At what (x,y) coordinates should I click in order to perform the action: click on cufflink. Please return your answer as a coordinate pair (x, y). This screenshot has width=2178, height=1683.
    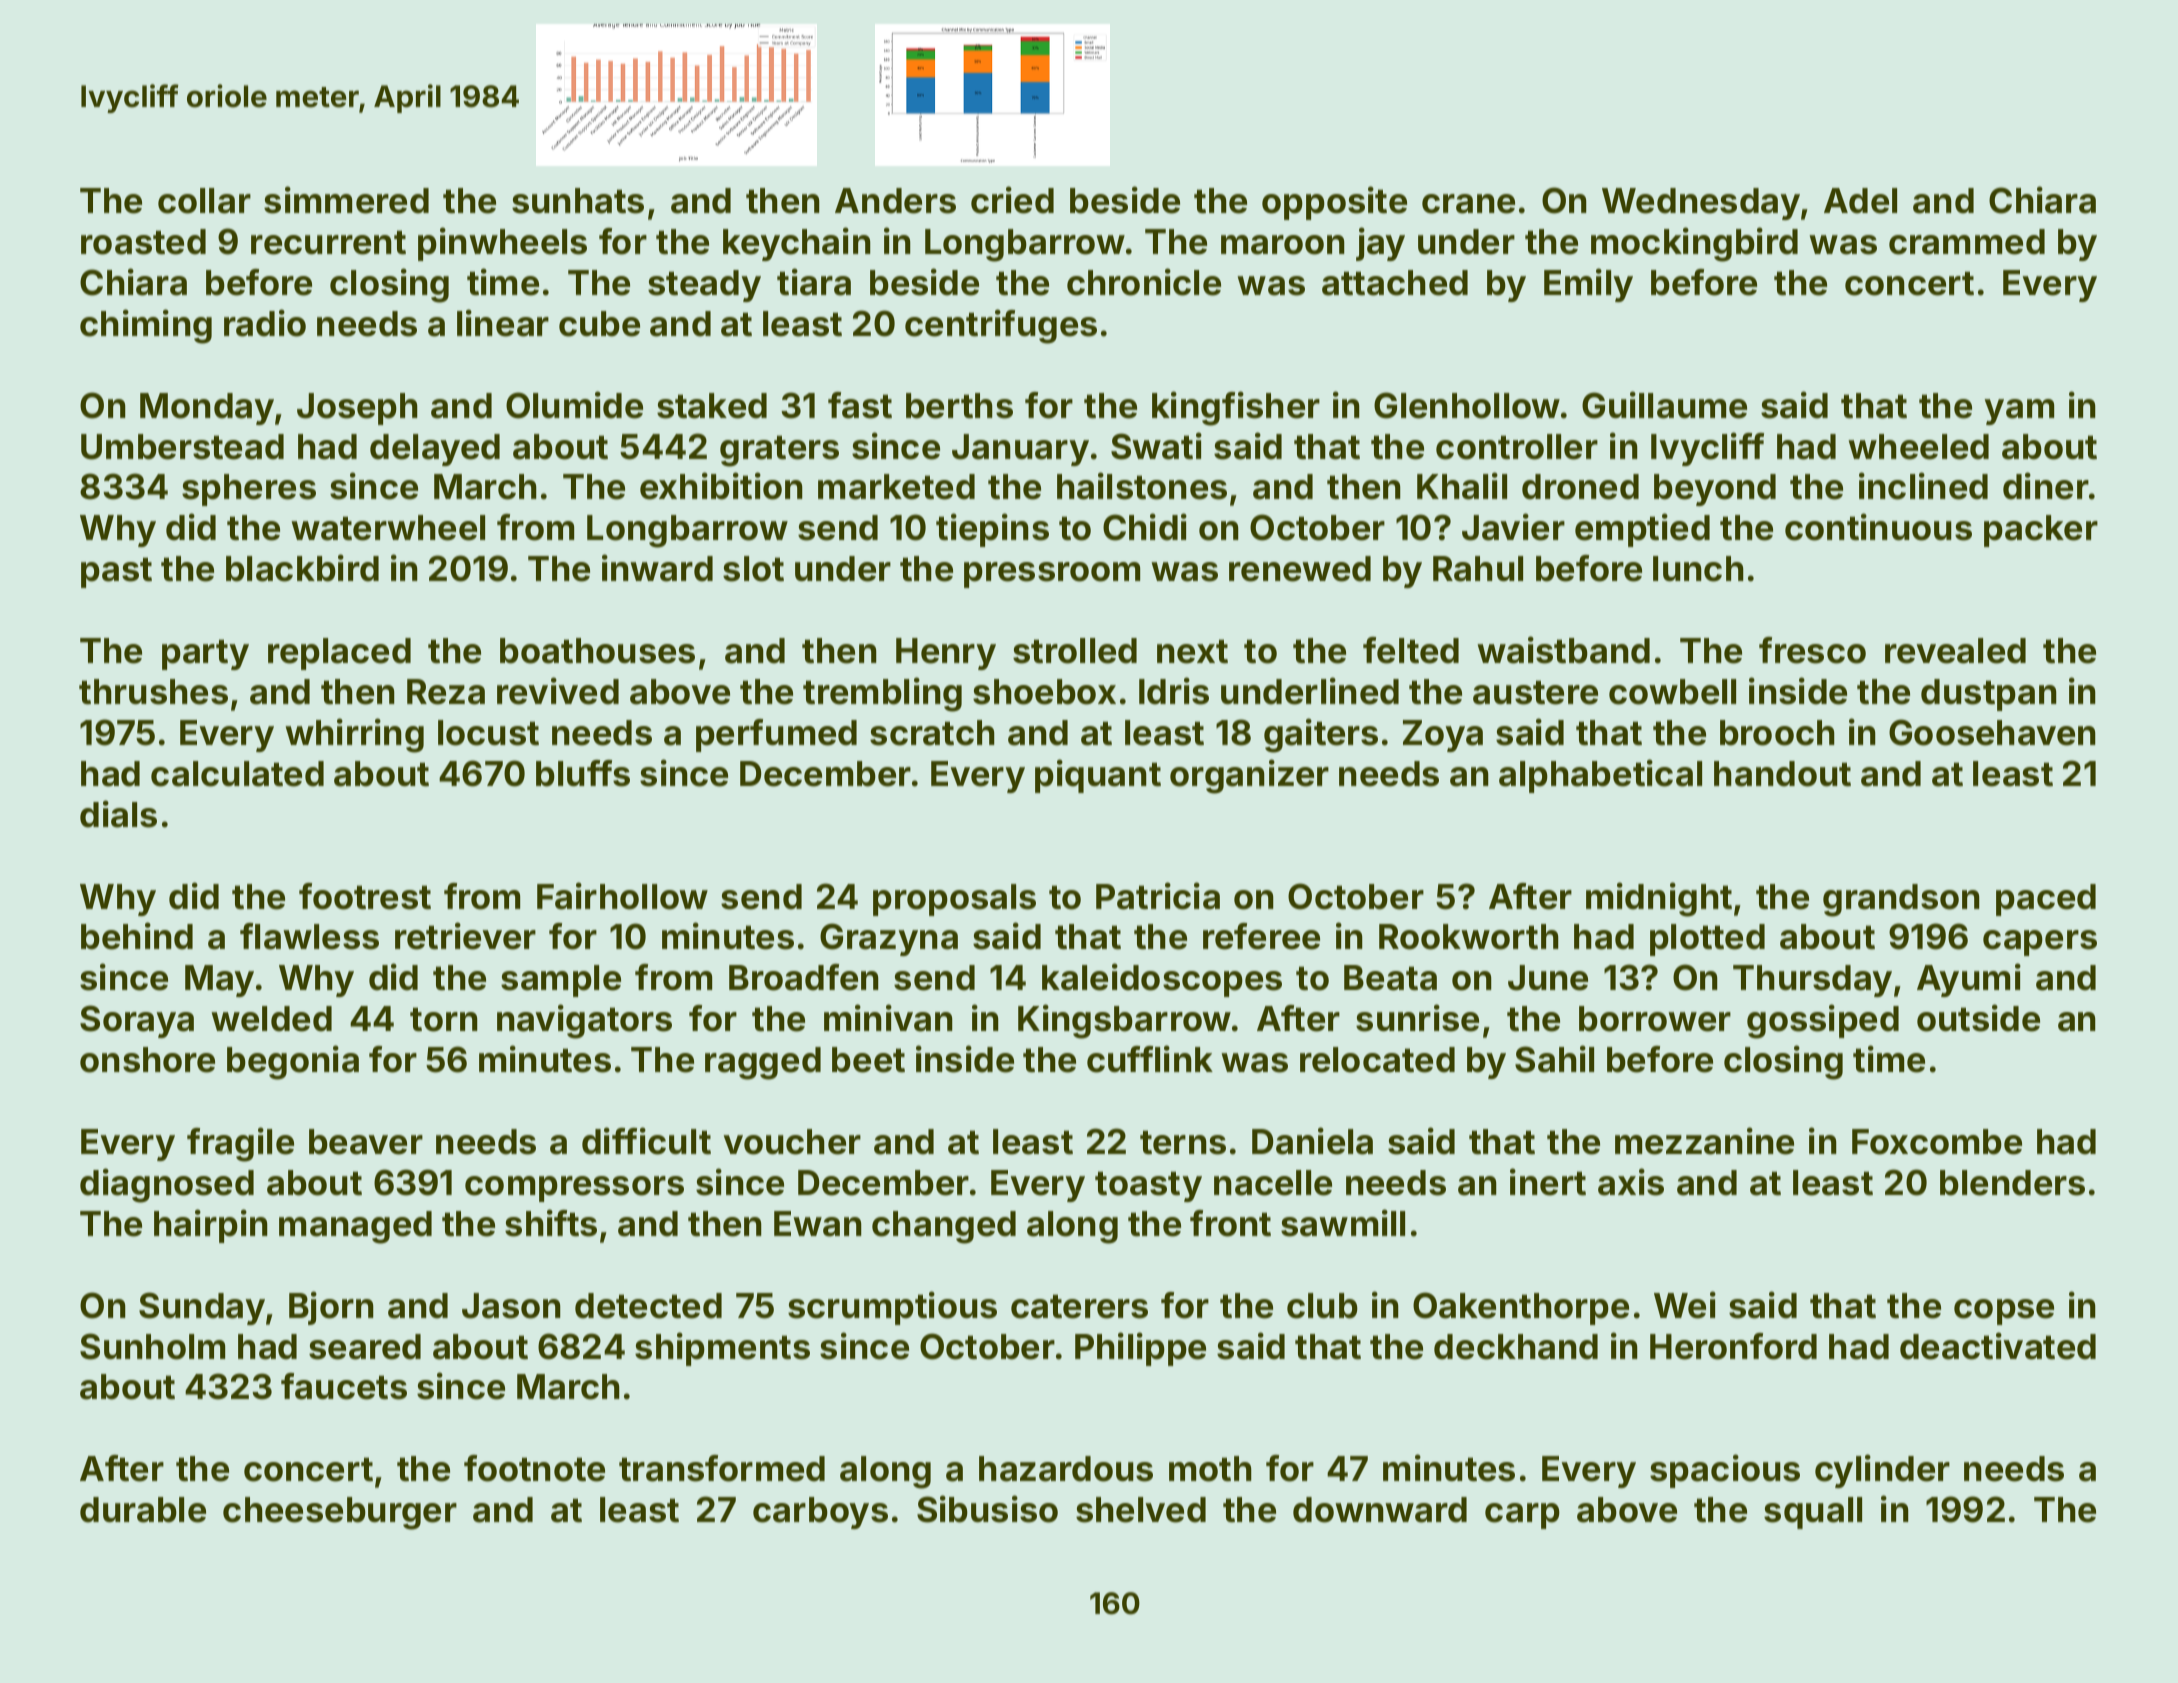
    Looking at the image, I should click on (1150, 1059).
